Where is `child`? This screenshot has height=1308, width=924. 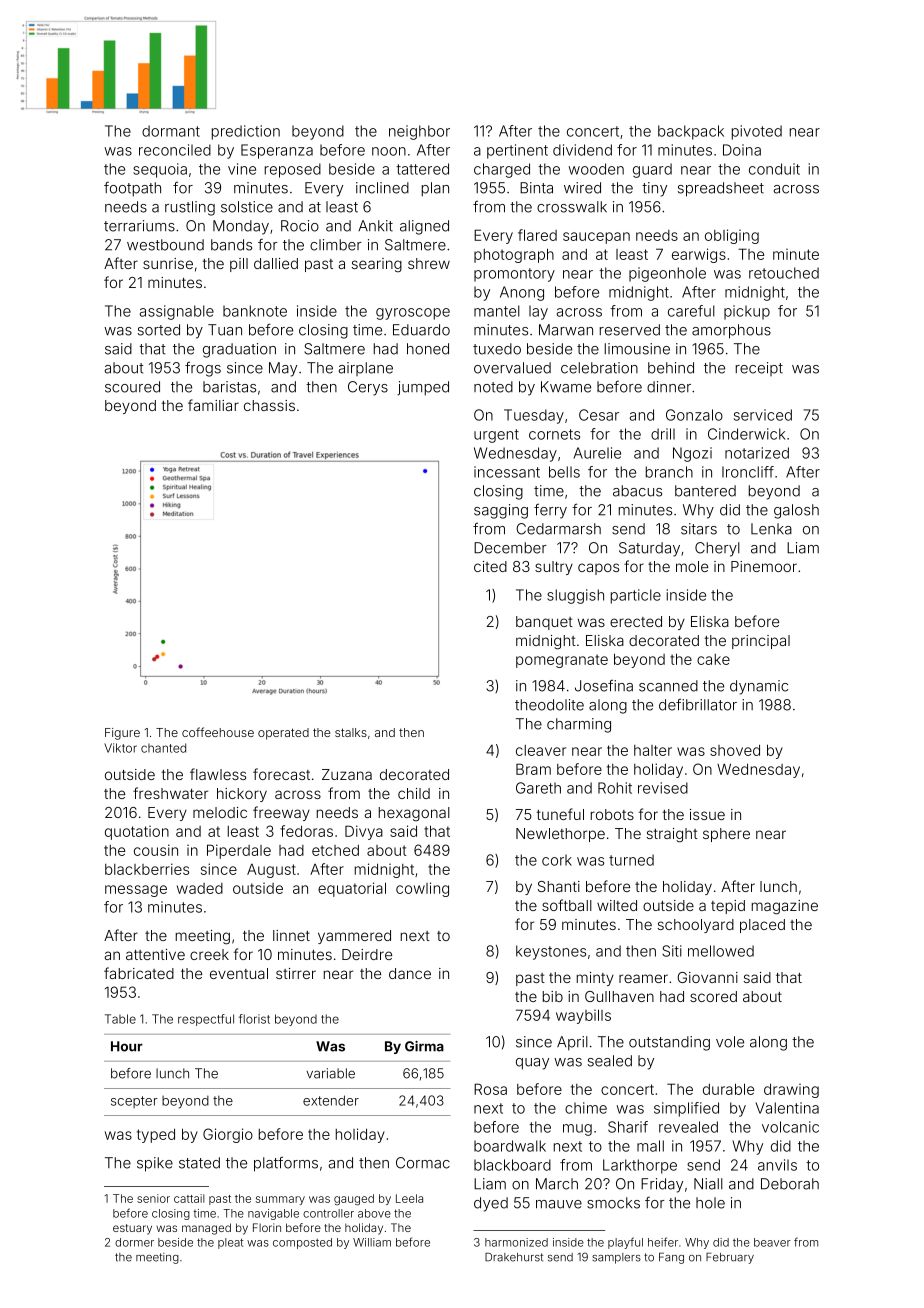 child is located at coordinates (414, 793).
